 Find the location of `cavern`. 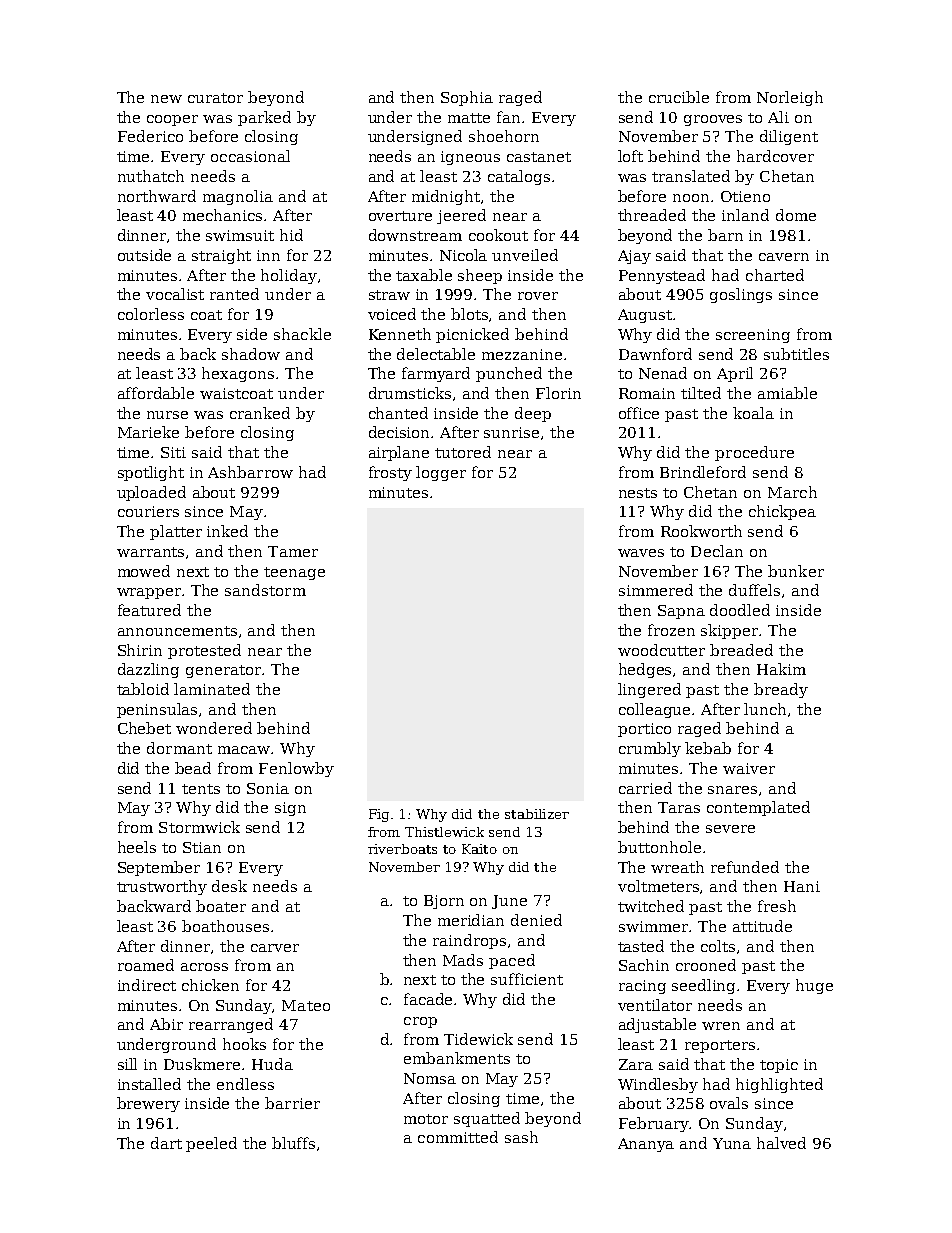

cavern is located at coordinates (784, 257).
